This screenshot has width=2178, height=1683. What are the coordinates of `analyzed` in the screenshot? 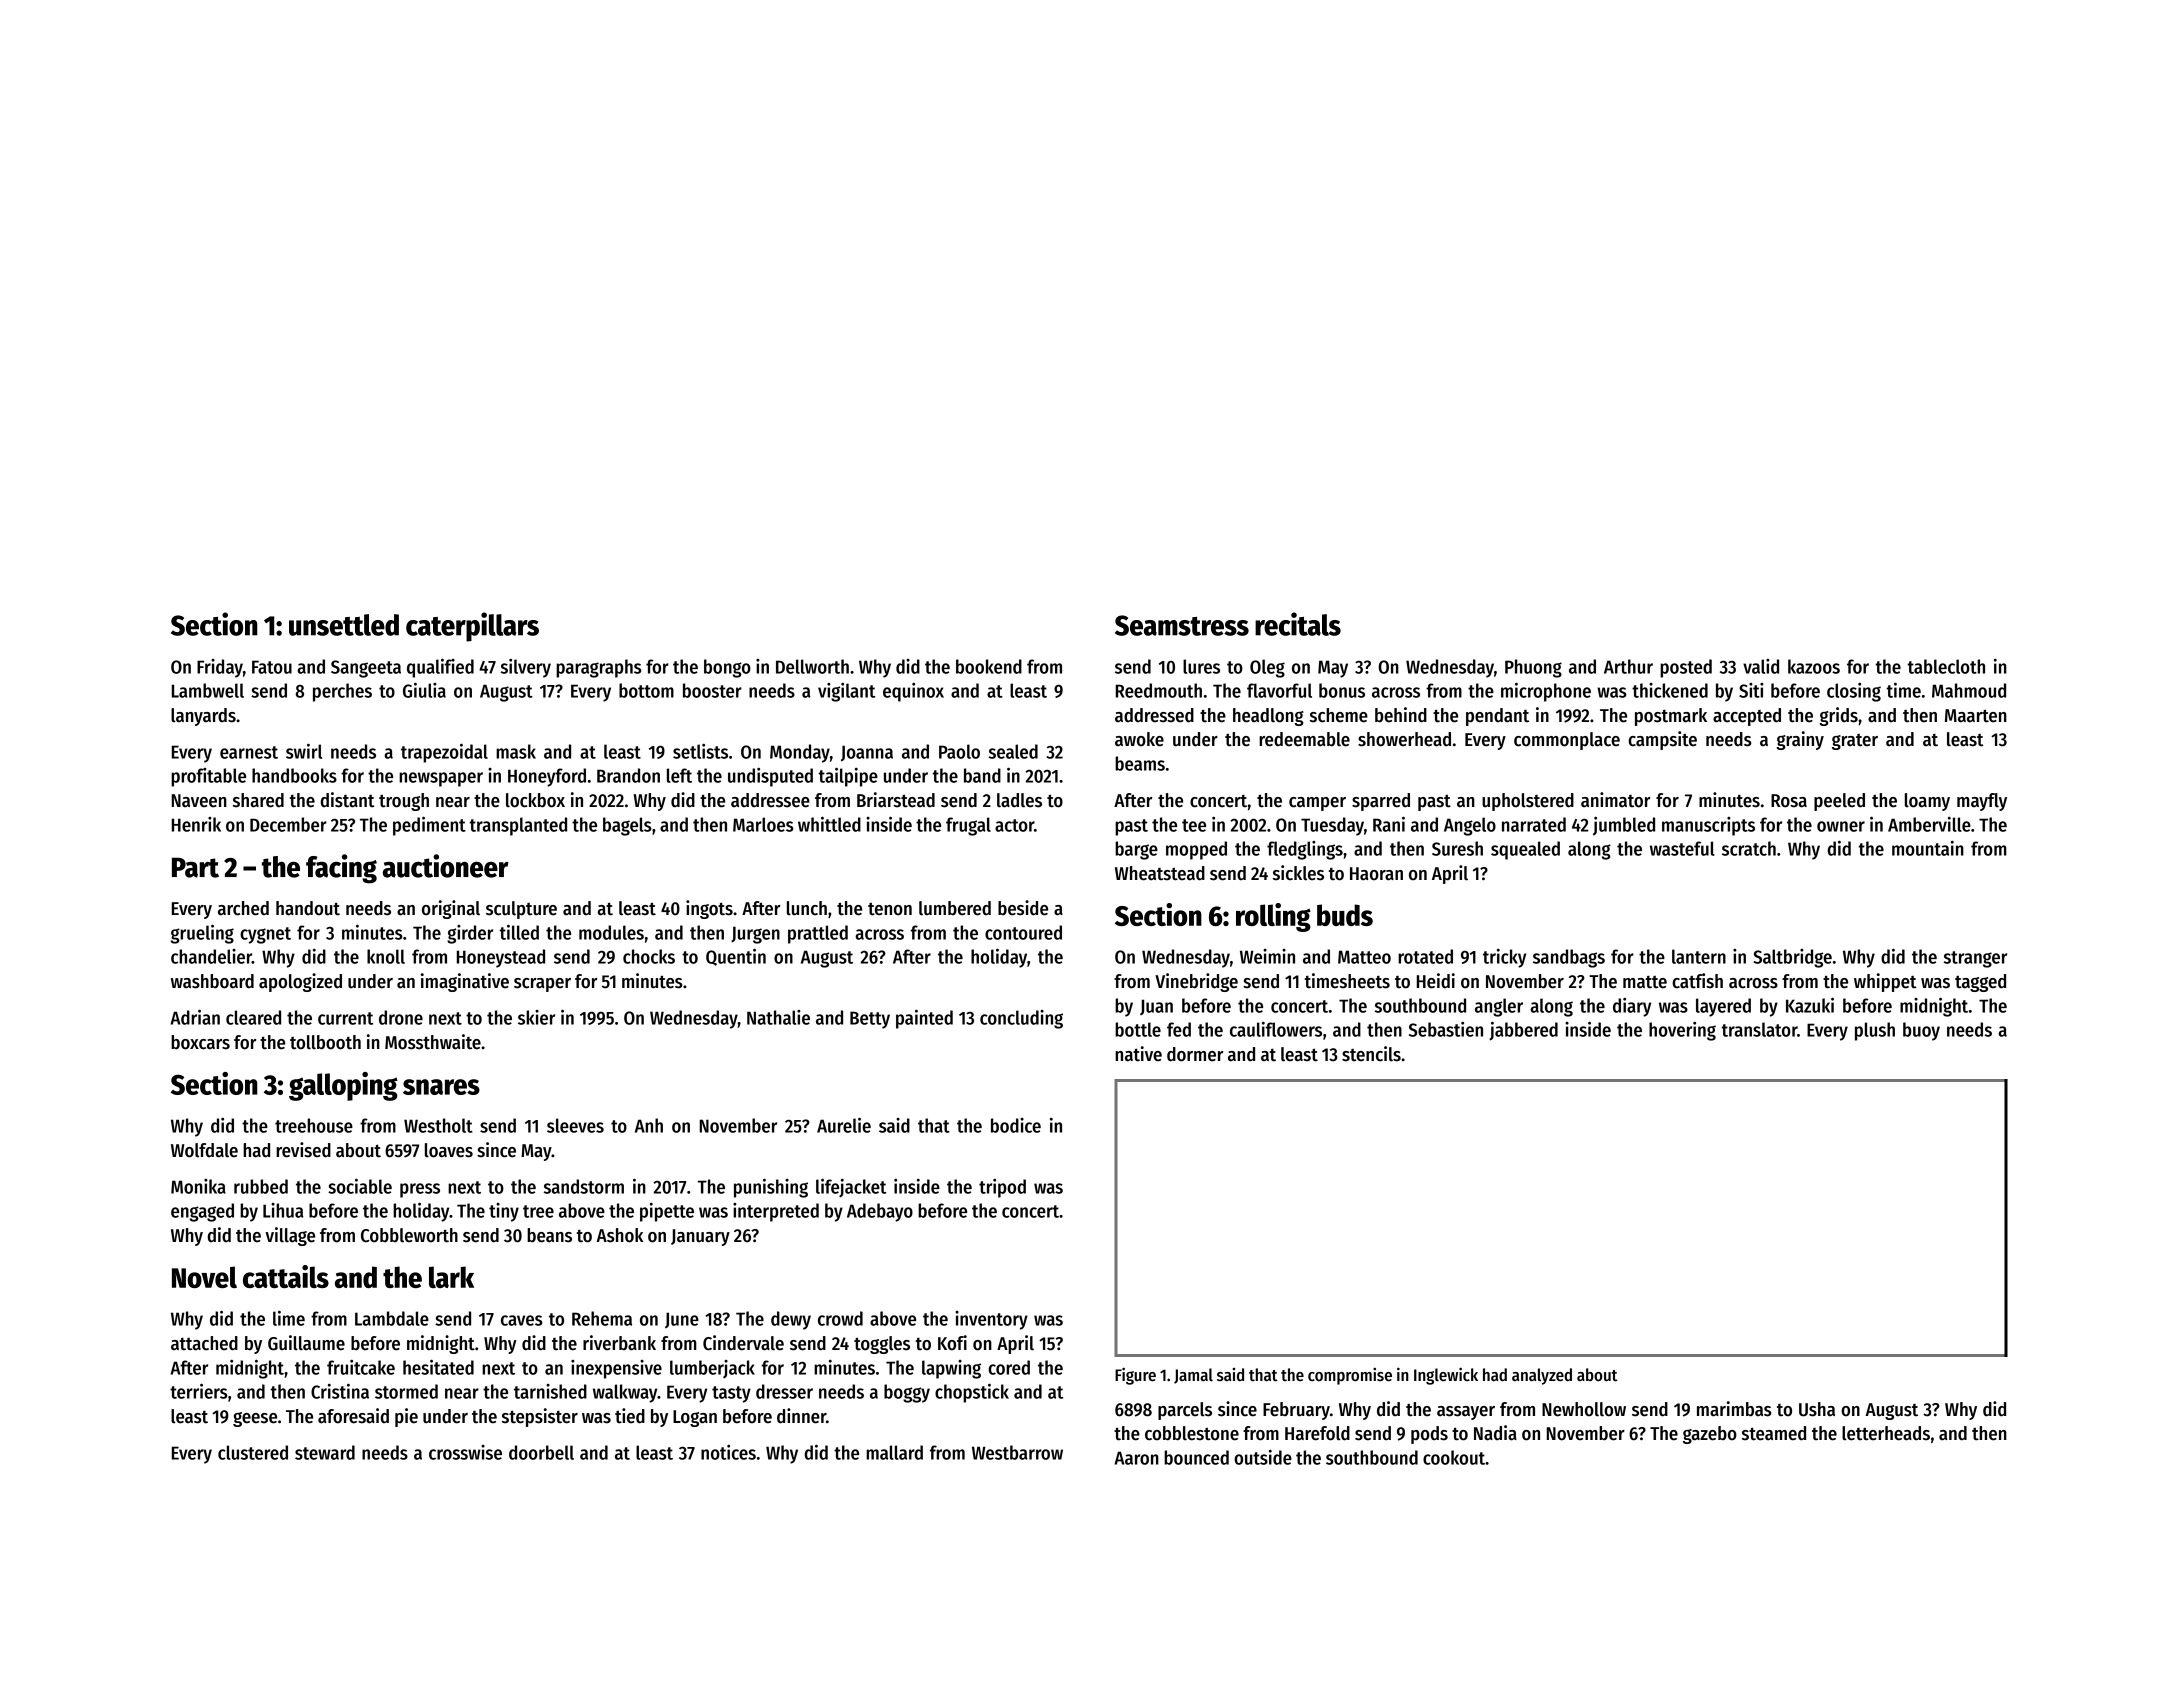 It's located at (1542, 1376).
